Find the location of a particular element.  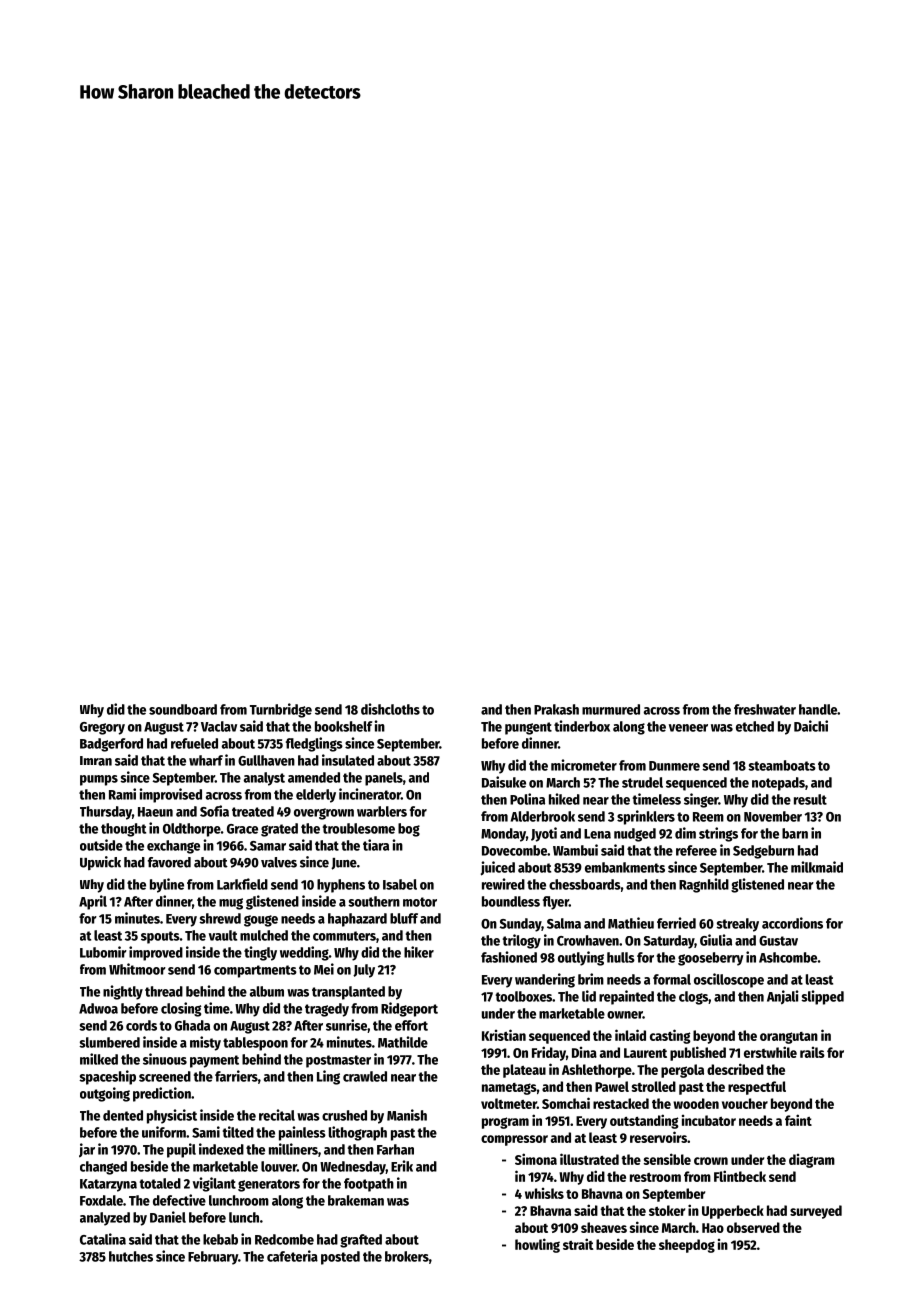

referee is located at coordinates (696, 850).
